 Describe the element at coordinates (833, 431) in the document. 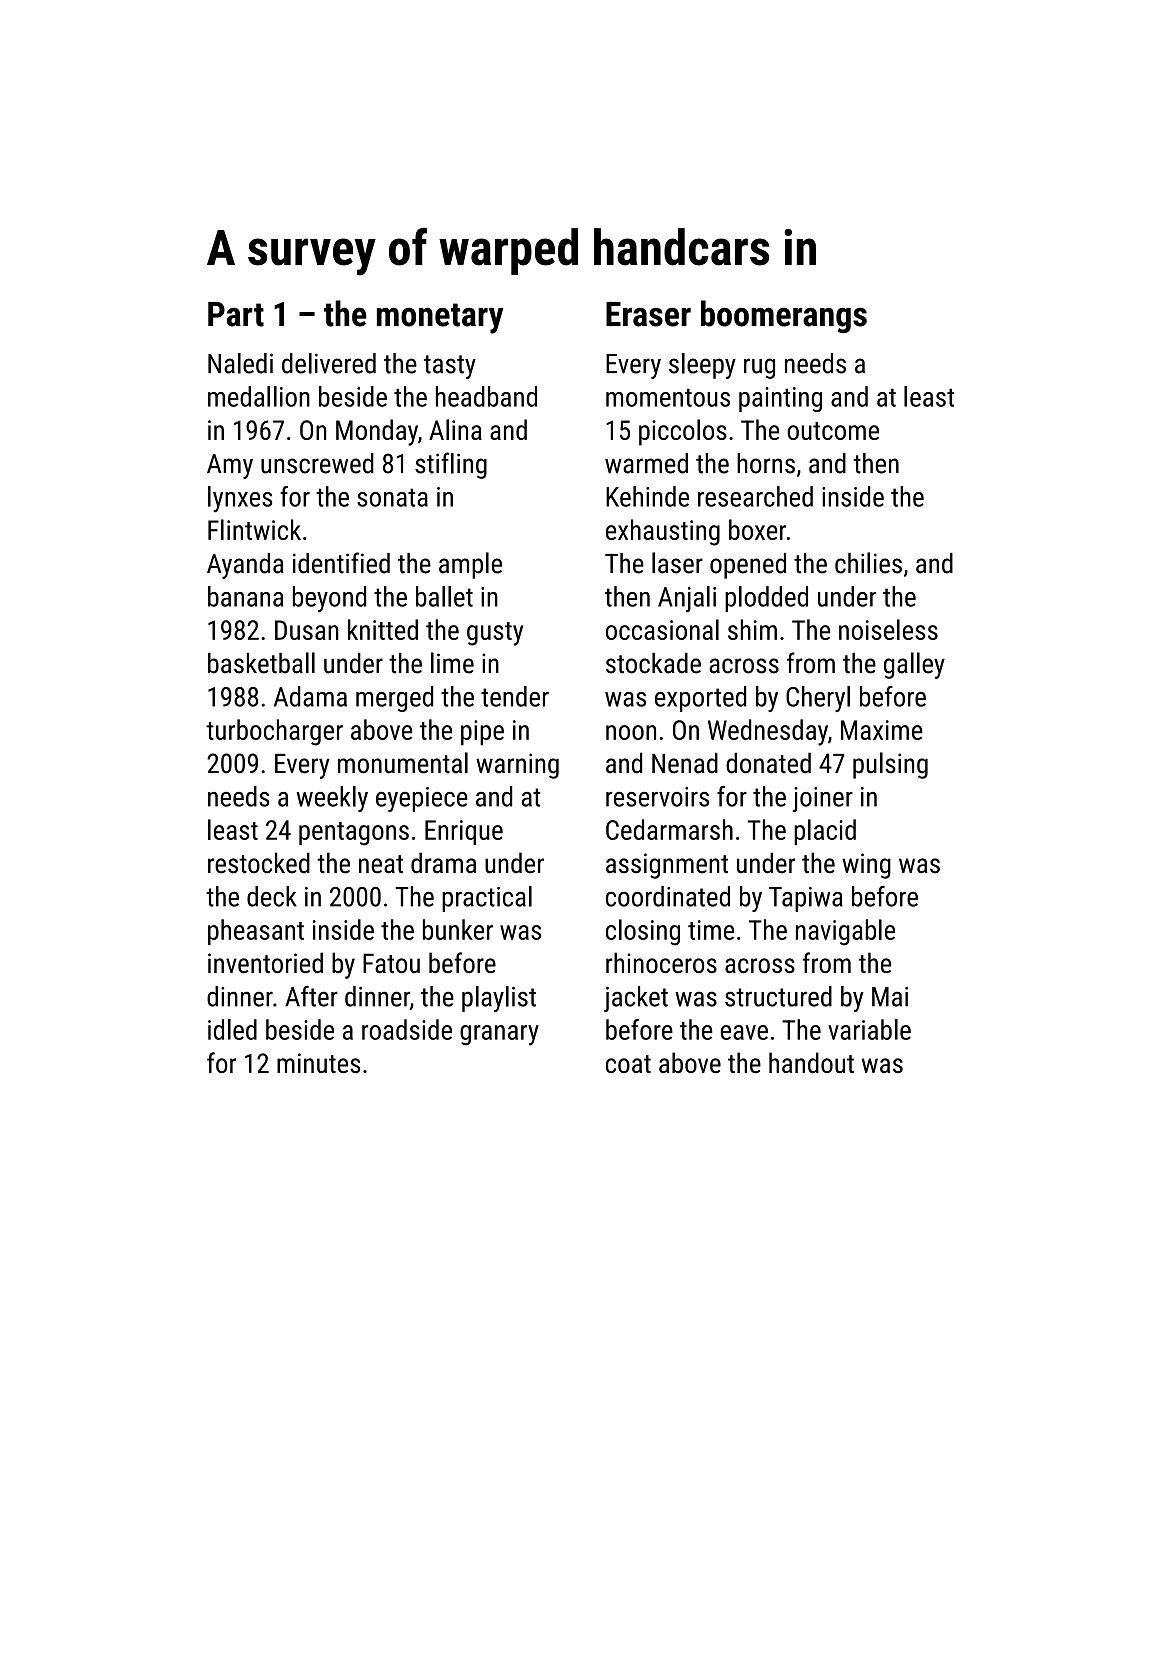

I see `outcome` at that location.
